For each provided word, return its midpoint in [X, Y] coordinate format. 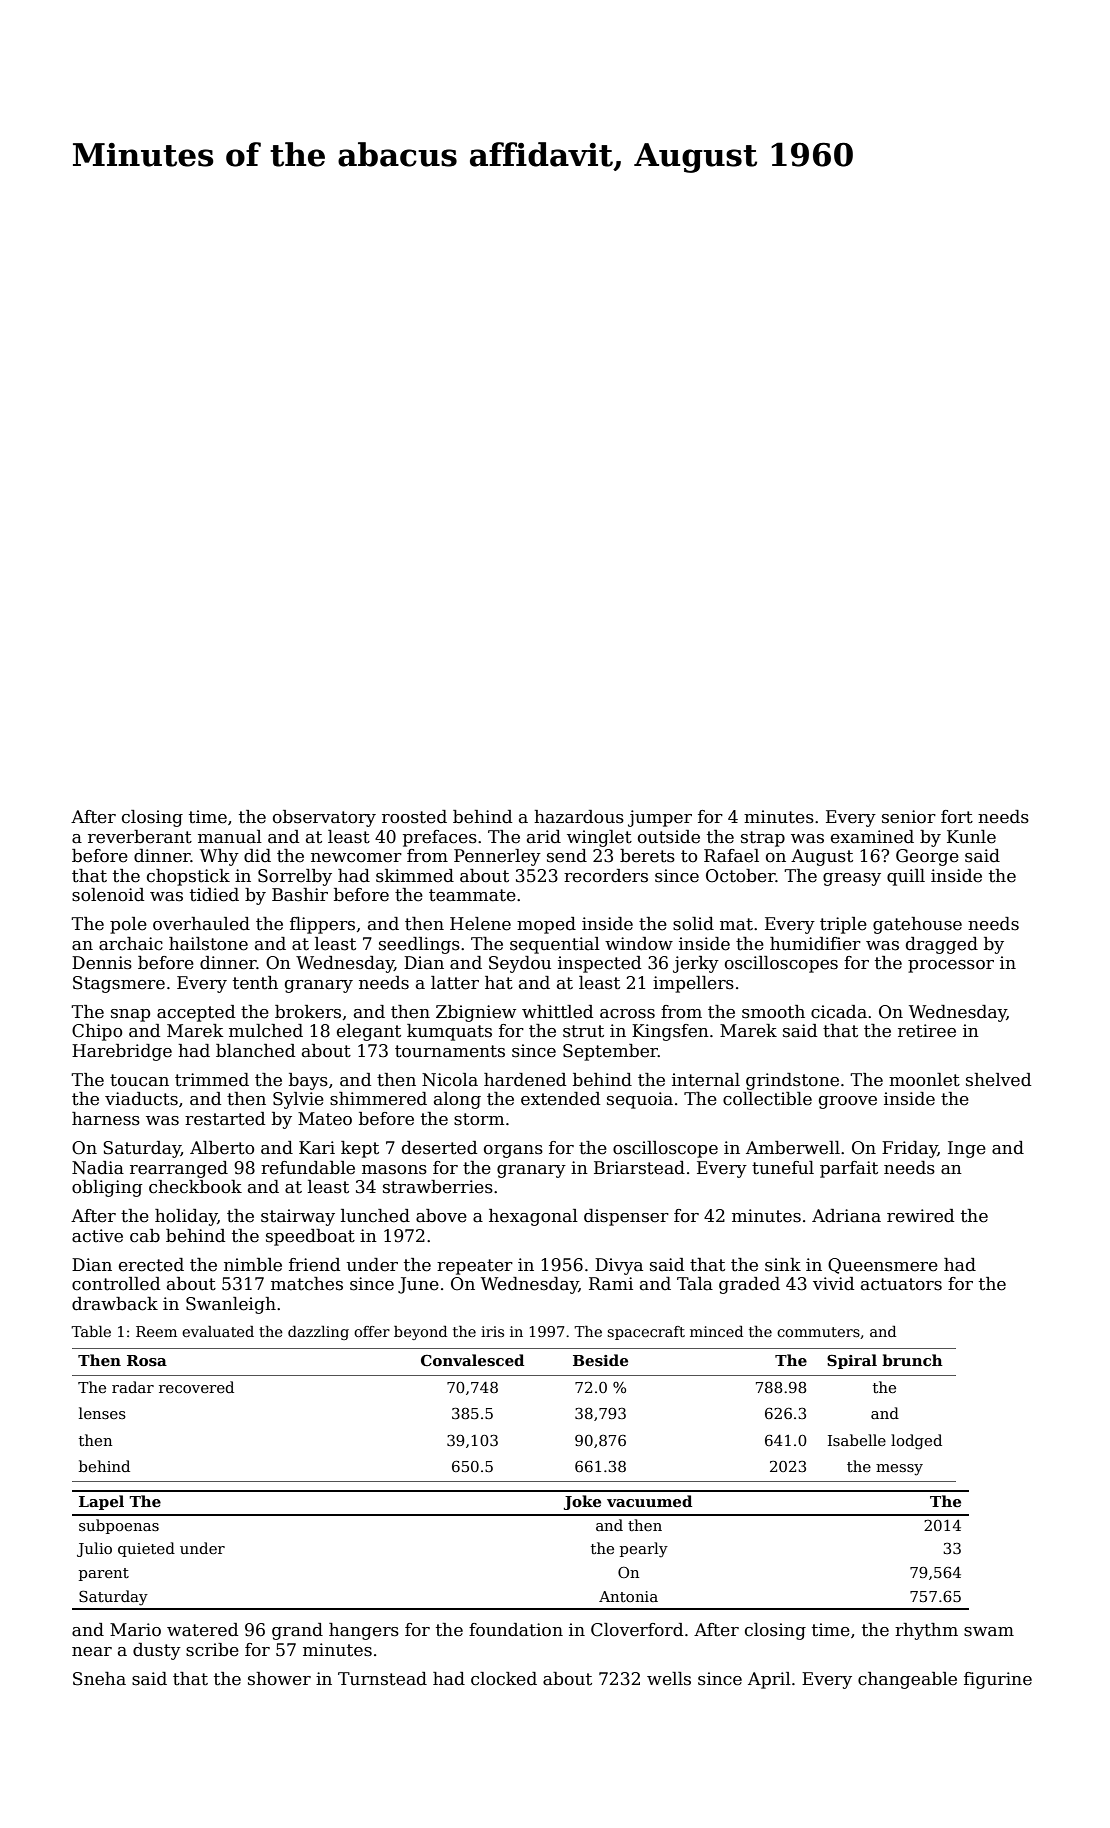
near [92, 1652]
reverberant [140, 837]
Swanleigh [231, 1305]
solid [693, 924]
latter [455, 983]
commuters [818, 1332]
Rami [611, 1284]
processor [951, 966]
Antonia [628, 1596]
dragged [942, 945]
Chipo [97, 1032]
